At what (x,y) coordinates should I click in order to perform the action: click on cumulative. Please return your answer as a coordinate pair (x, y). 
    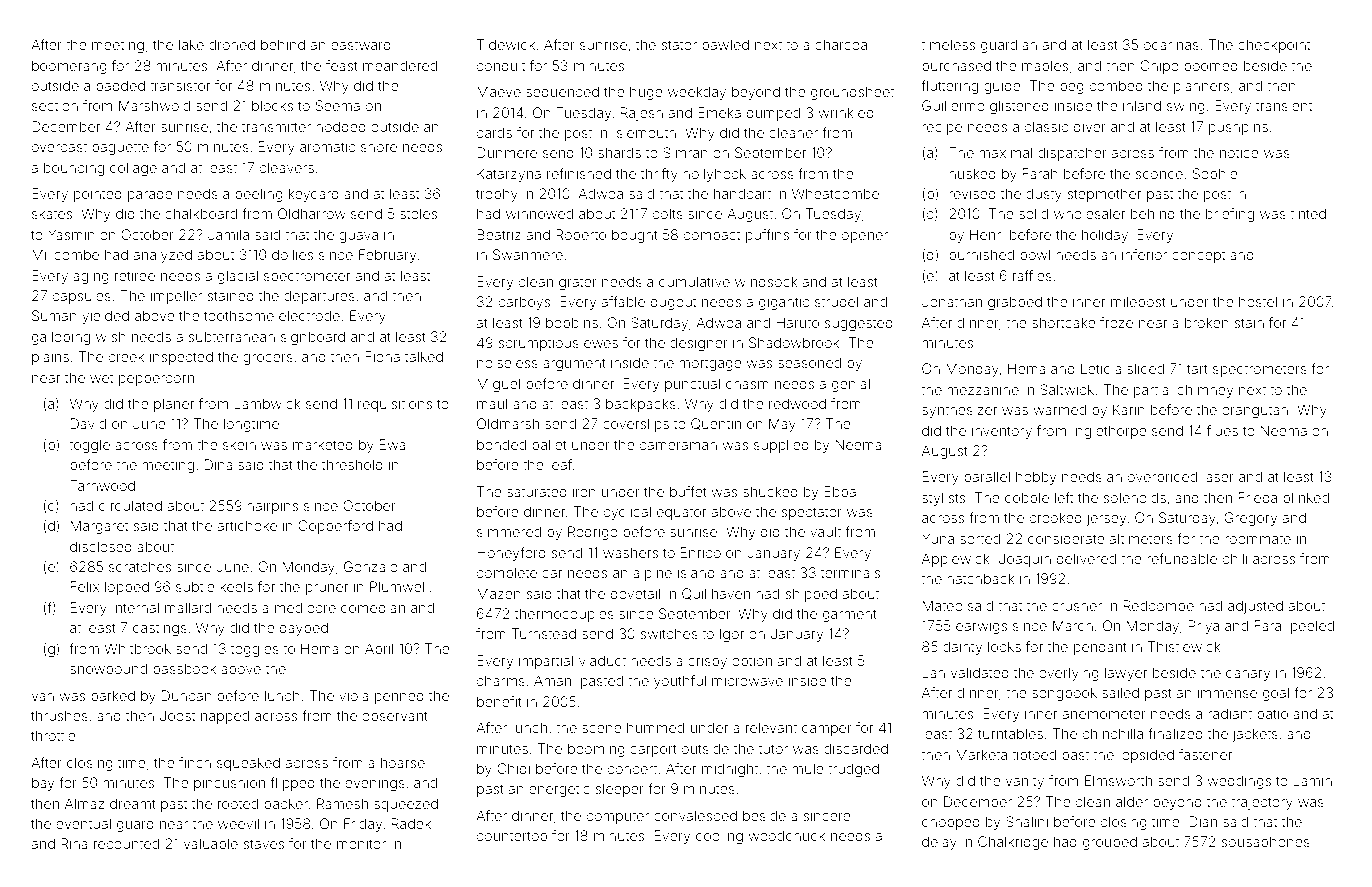
    Looking at the image, I should click on (694, 281).
